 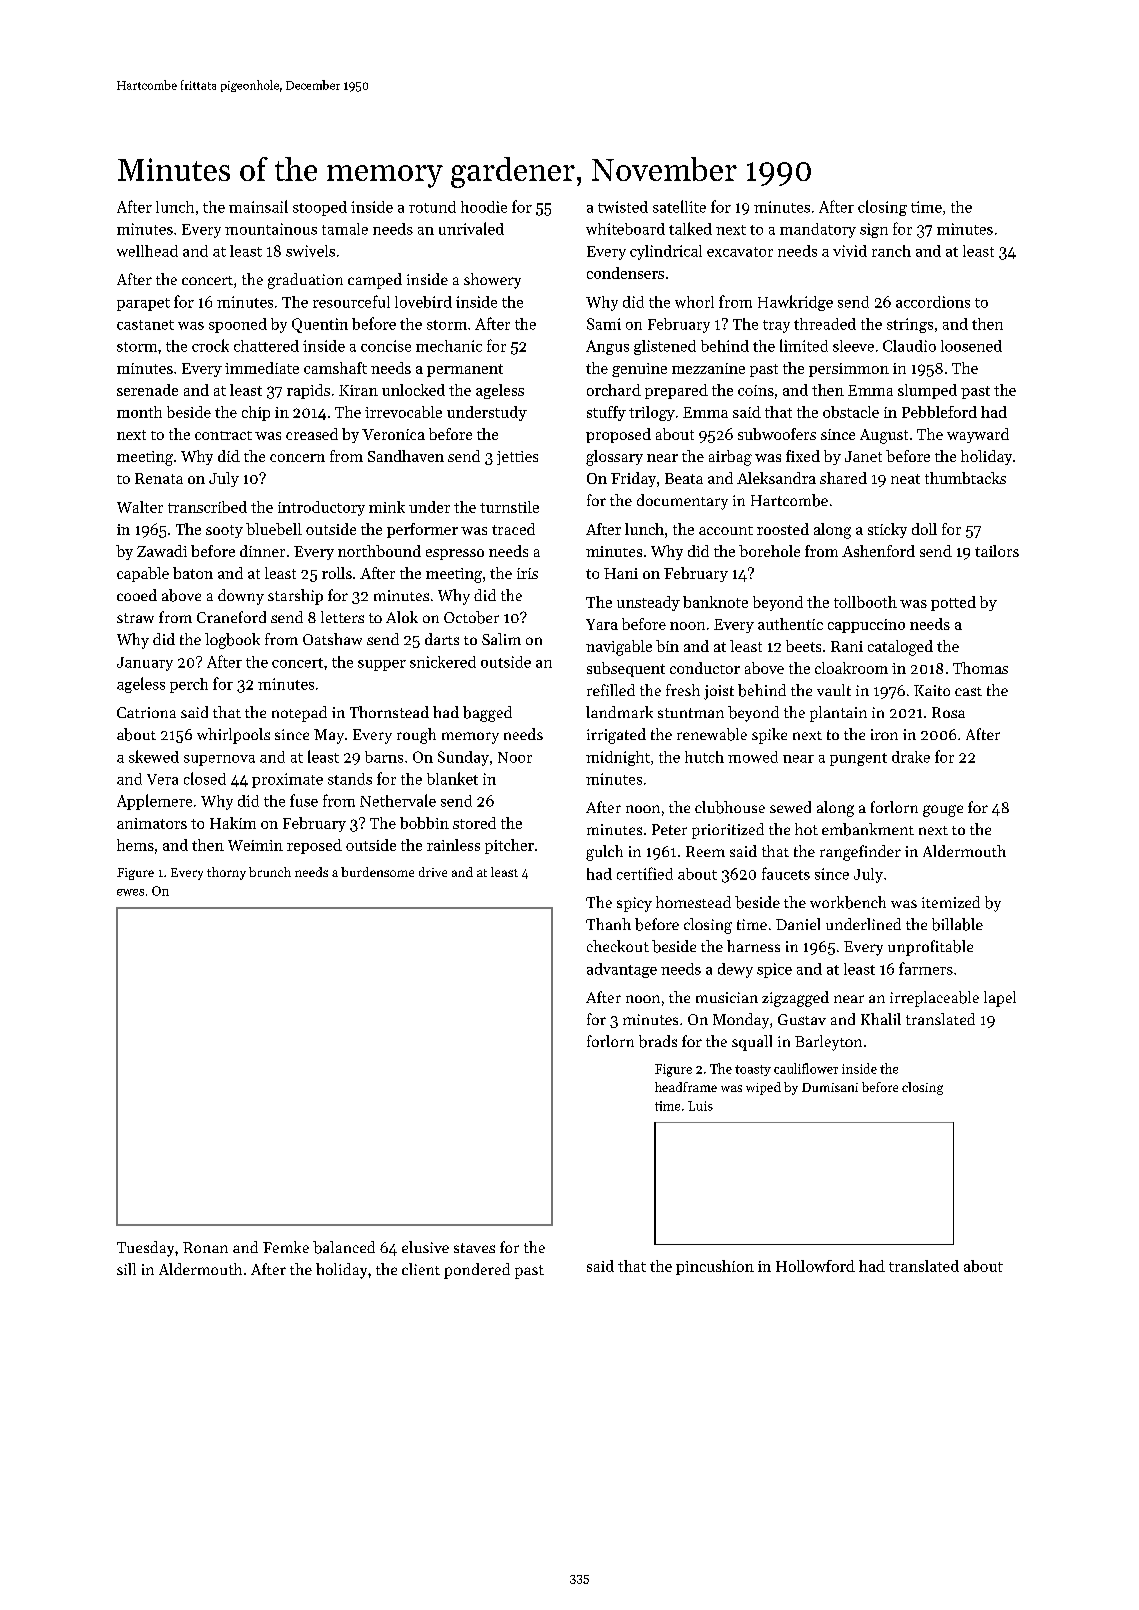 What do you see at coordinates (694, 302) in the image?
I see `whorl` at bounding box center [694, 302].
